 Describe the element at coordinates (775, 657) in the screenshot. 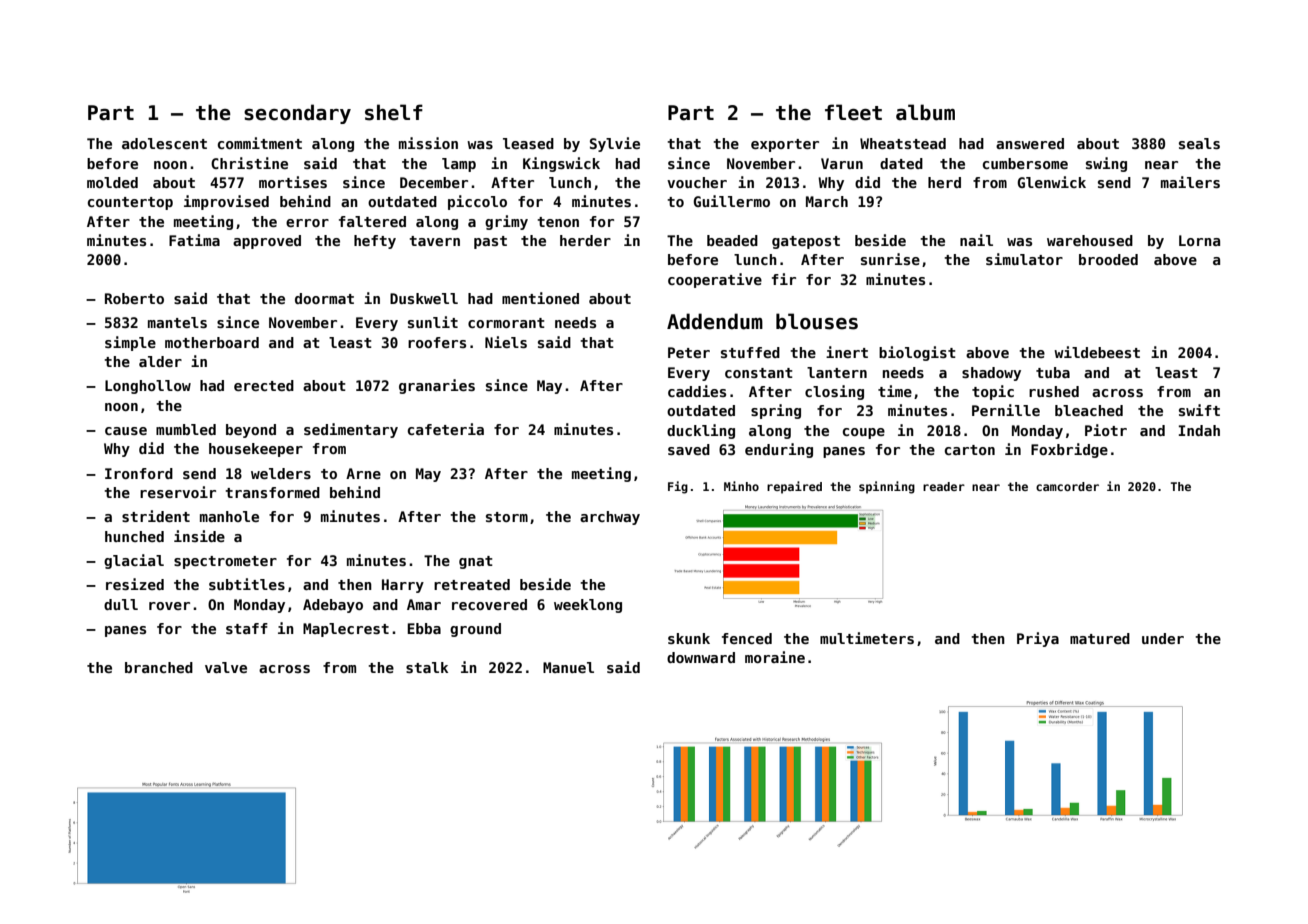

I see `moraine` at that location.
